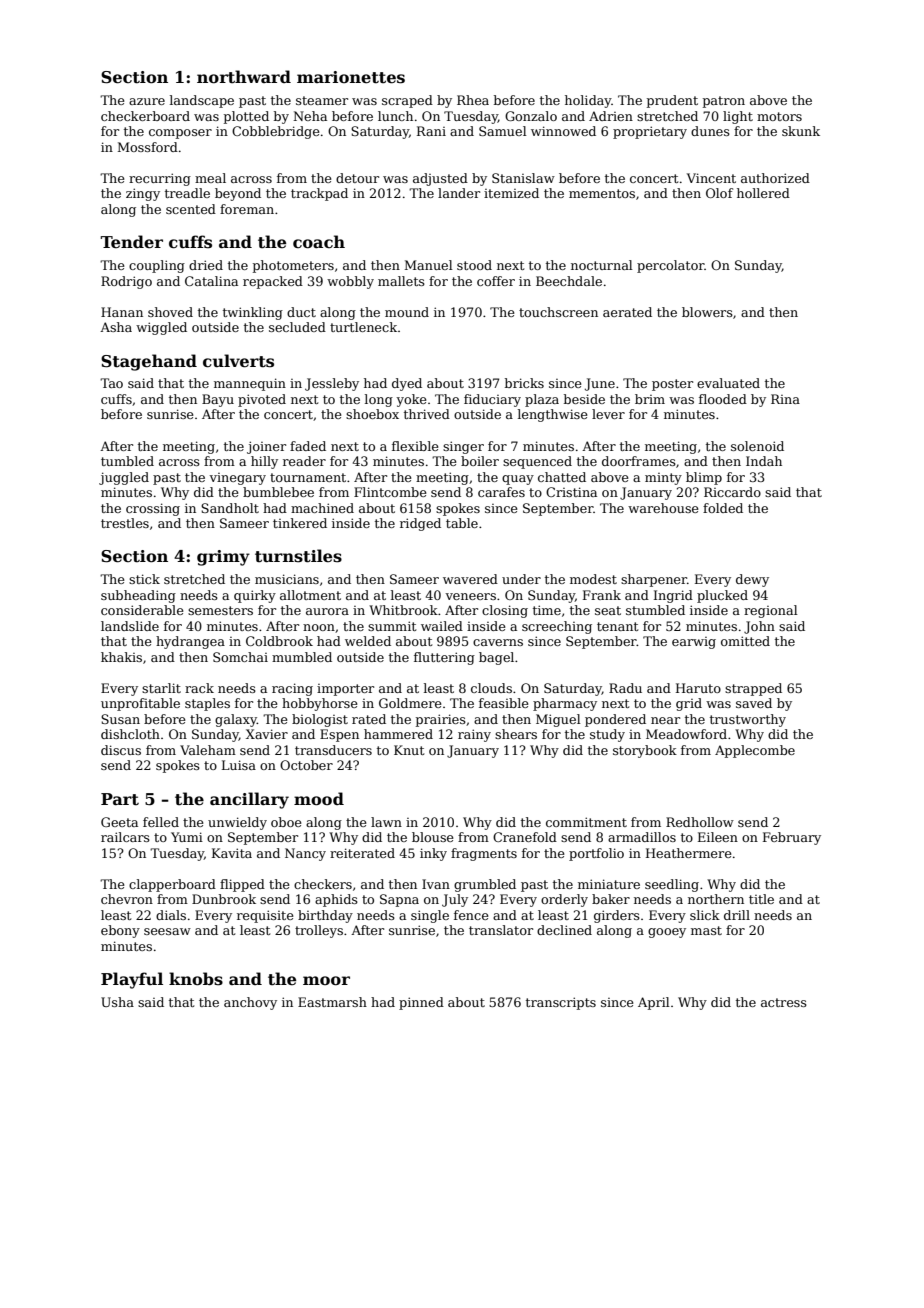 This screenshot has height=1308, width=924. What do you see at coordinates (650, 399) in the screenshot?
I see `brim` at bounding box center [650, 399].
